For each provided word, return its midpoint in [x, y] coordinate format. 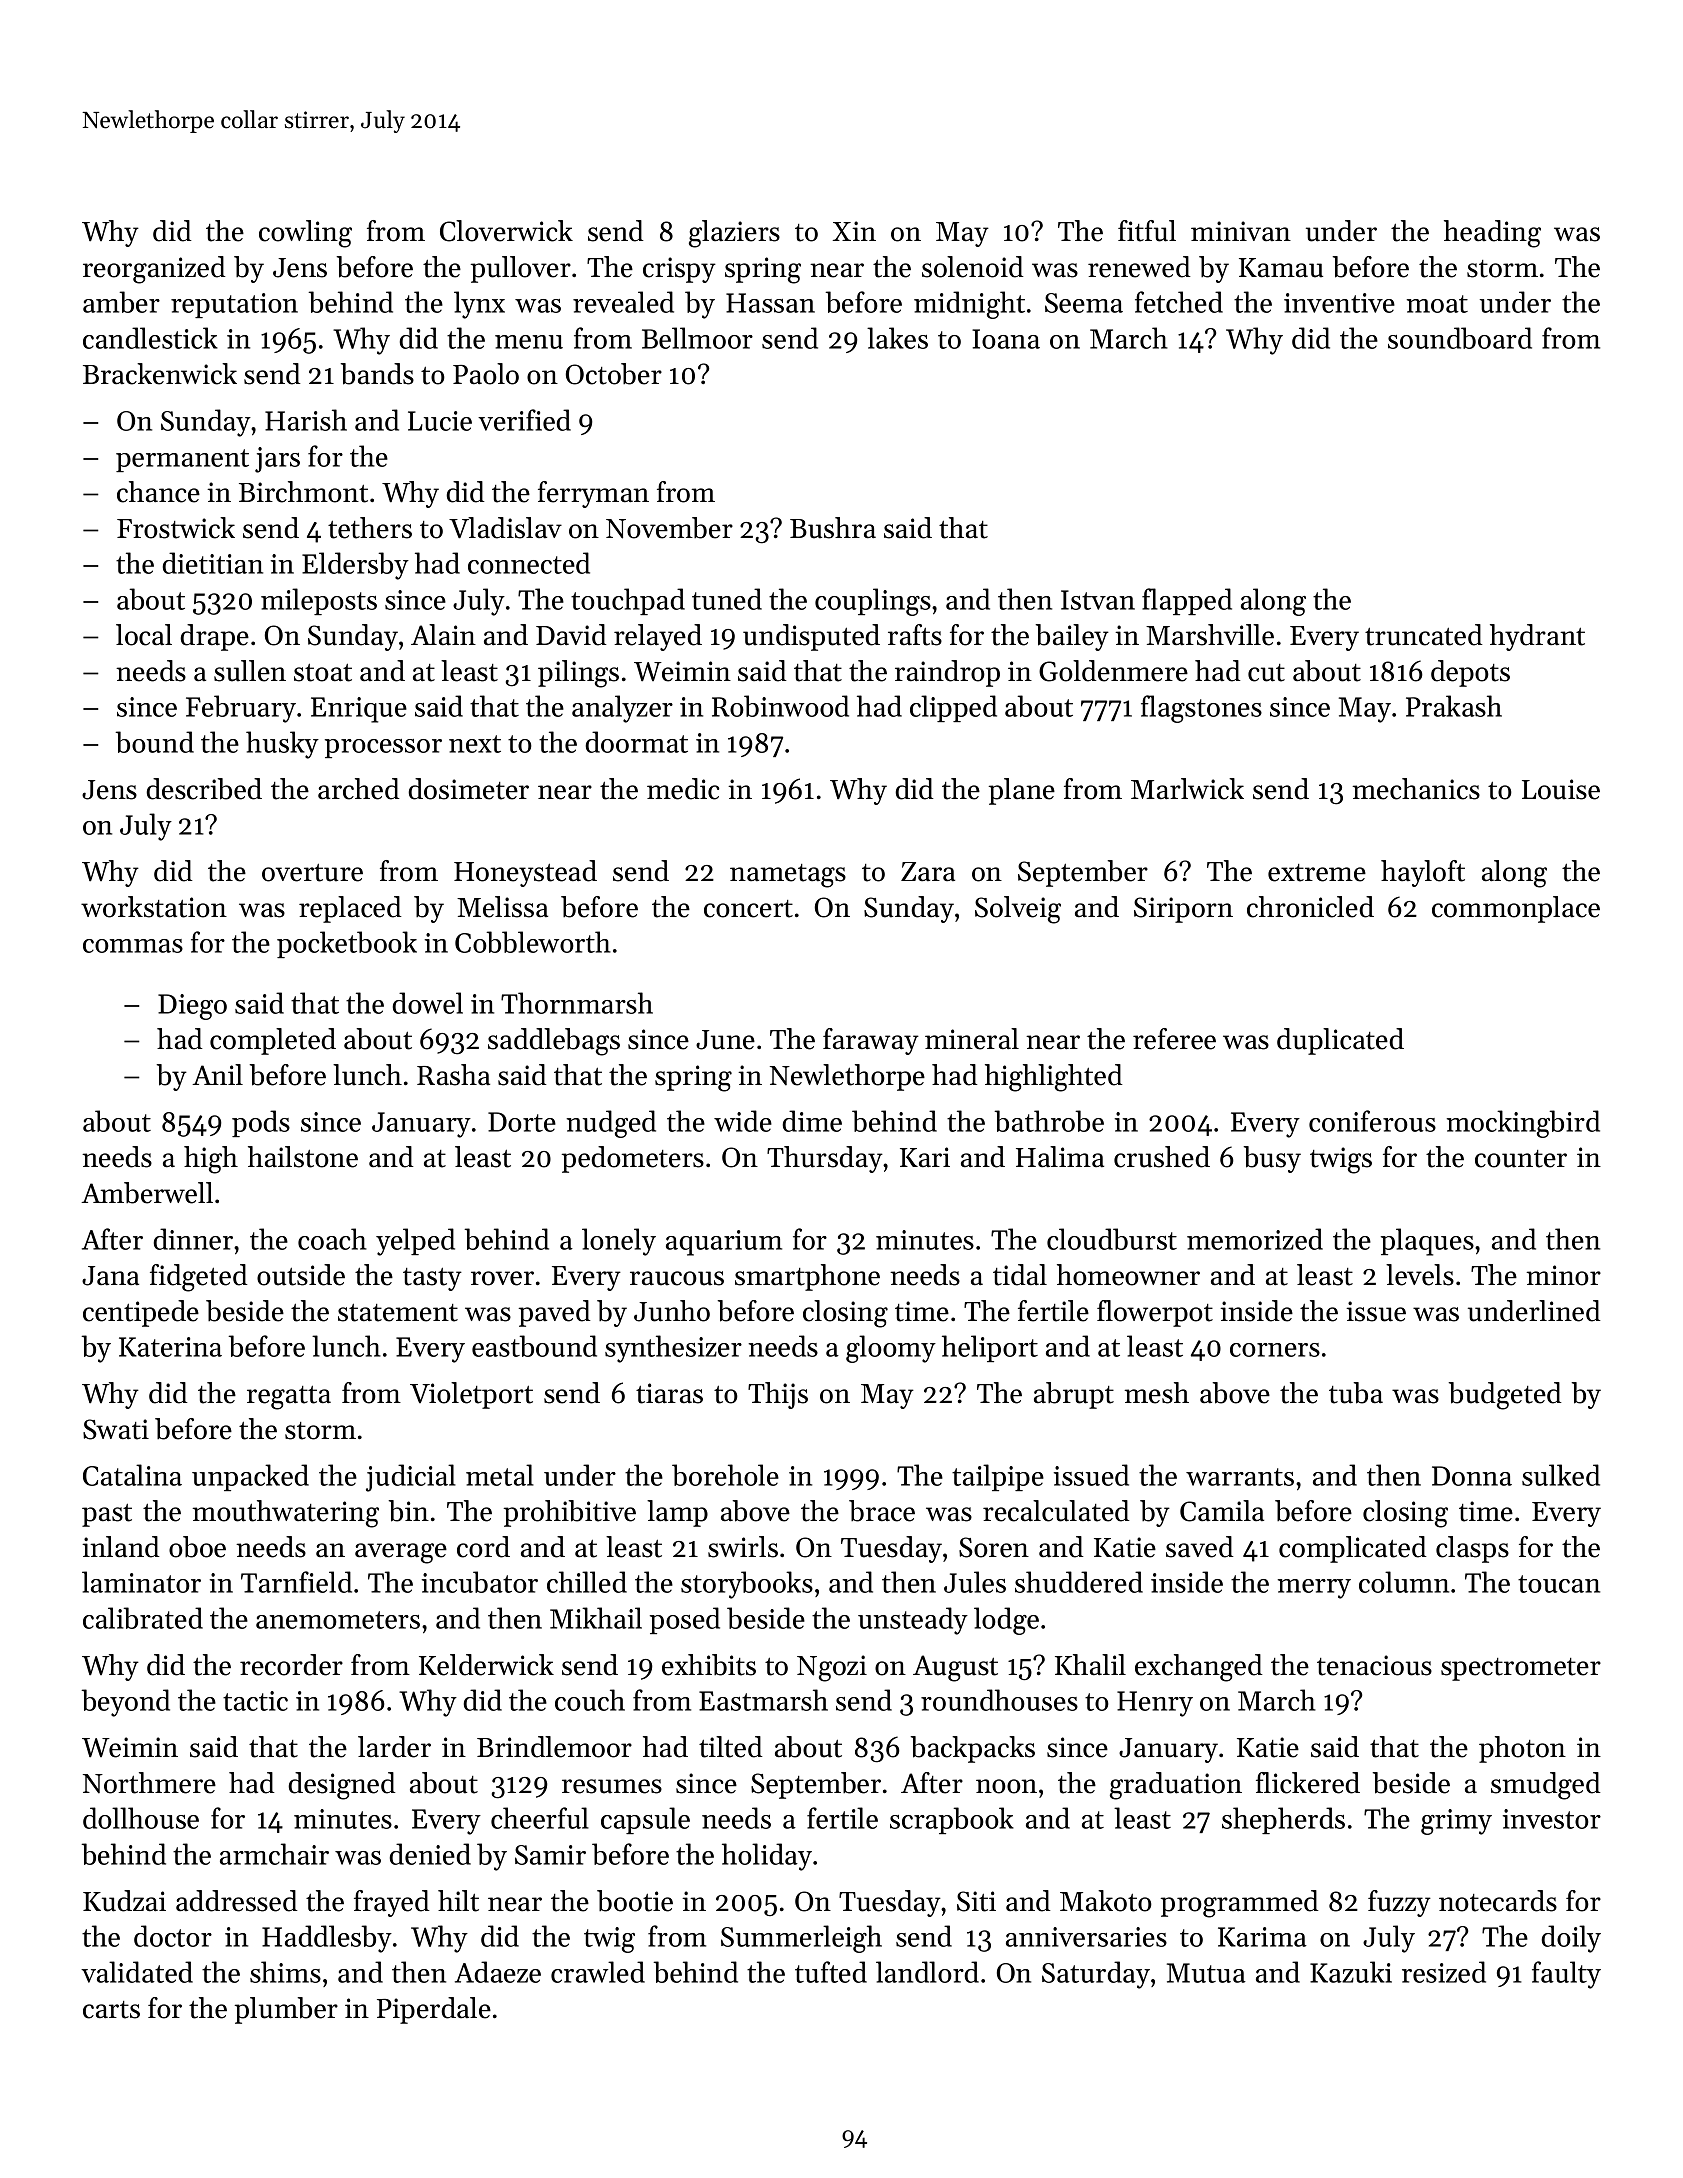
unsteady [913, 1621]
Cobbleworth [533, 942]
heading [1492, 234]
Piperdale [434, 2010]
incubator [480, 1582]
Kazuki [1351, 1972]
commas [133, 946]
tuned [727, 599]
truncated [1424, 635]
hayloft [1423, 873]
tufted [831, 1972]
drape [214, 637]
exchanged [1199, 1668]
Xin [854, 231]
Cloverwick [506, 231]
